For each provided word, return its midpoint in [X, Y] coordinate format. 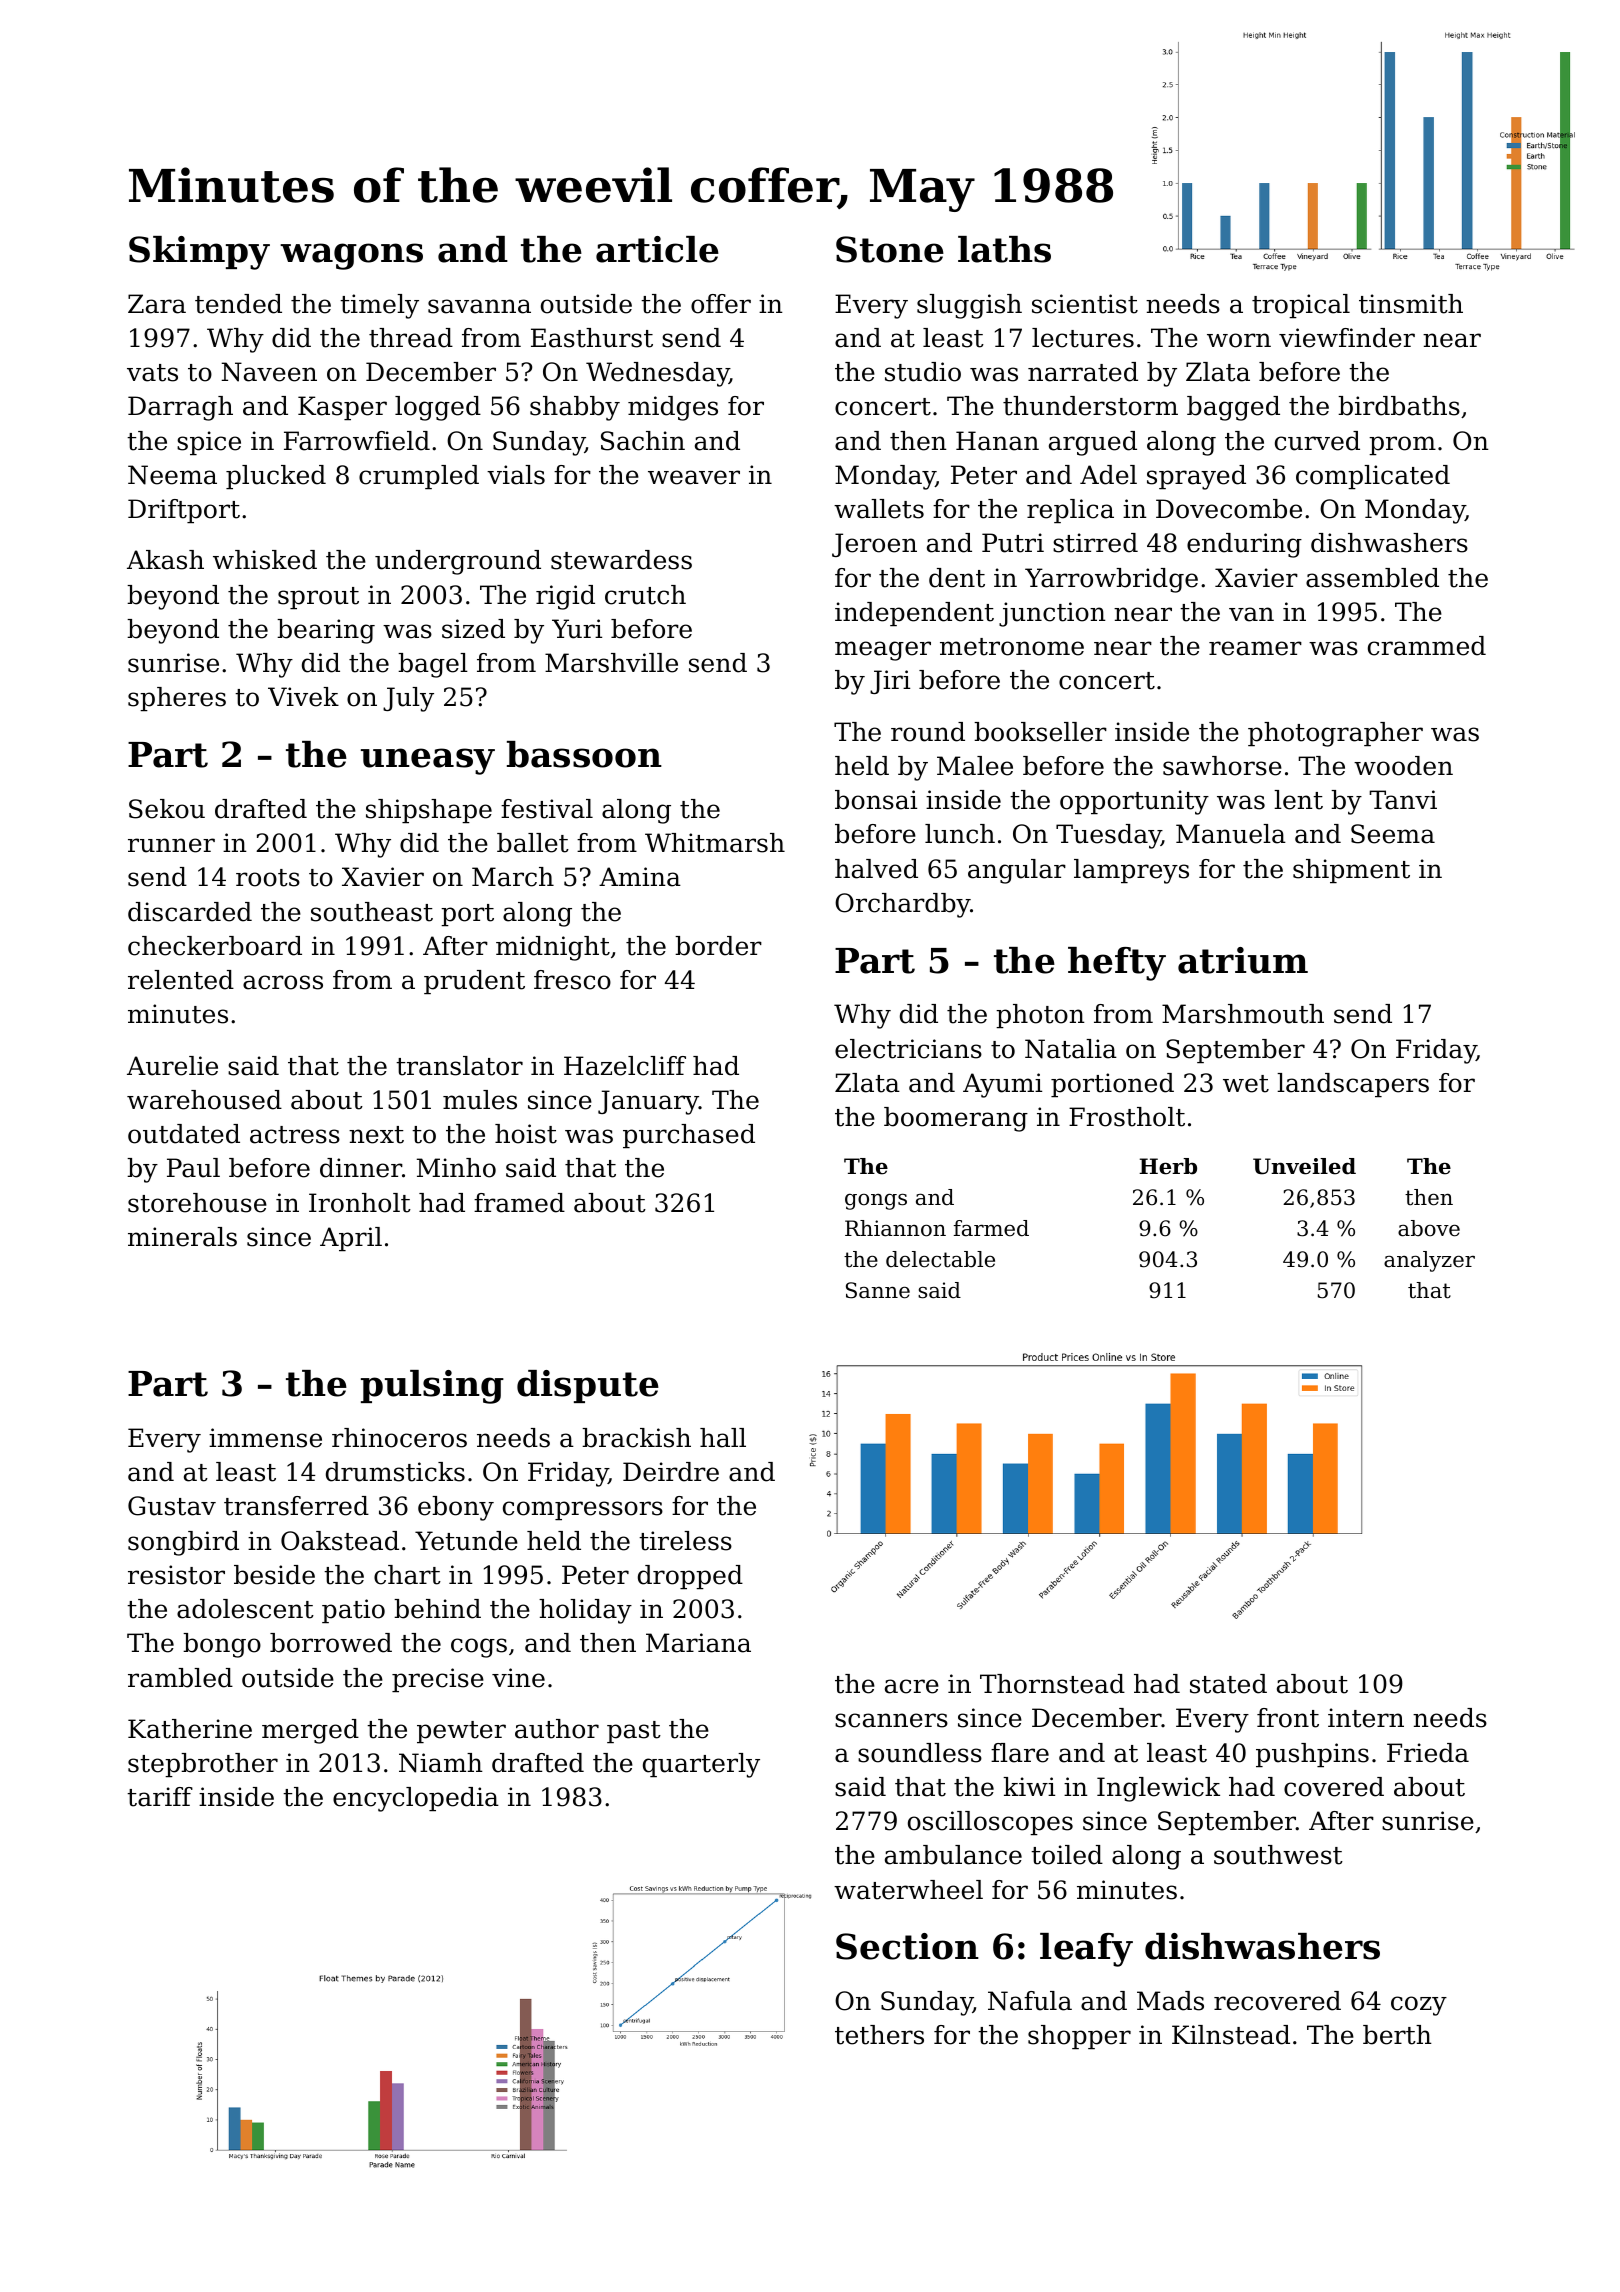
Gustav [172, 1506]
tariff [160, 1797]
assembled [1372, 578]
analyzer [1429, 1261]
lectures [1083, 338]
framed [519, 1203]
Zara [157, 304]
